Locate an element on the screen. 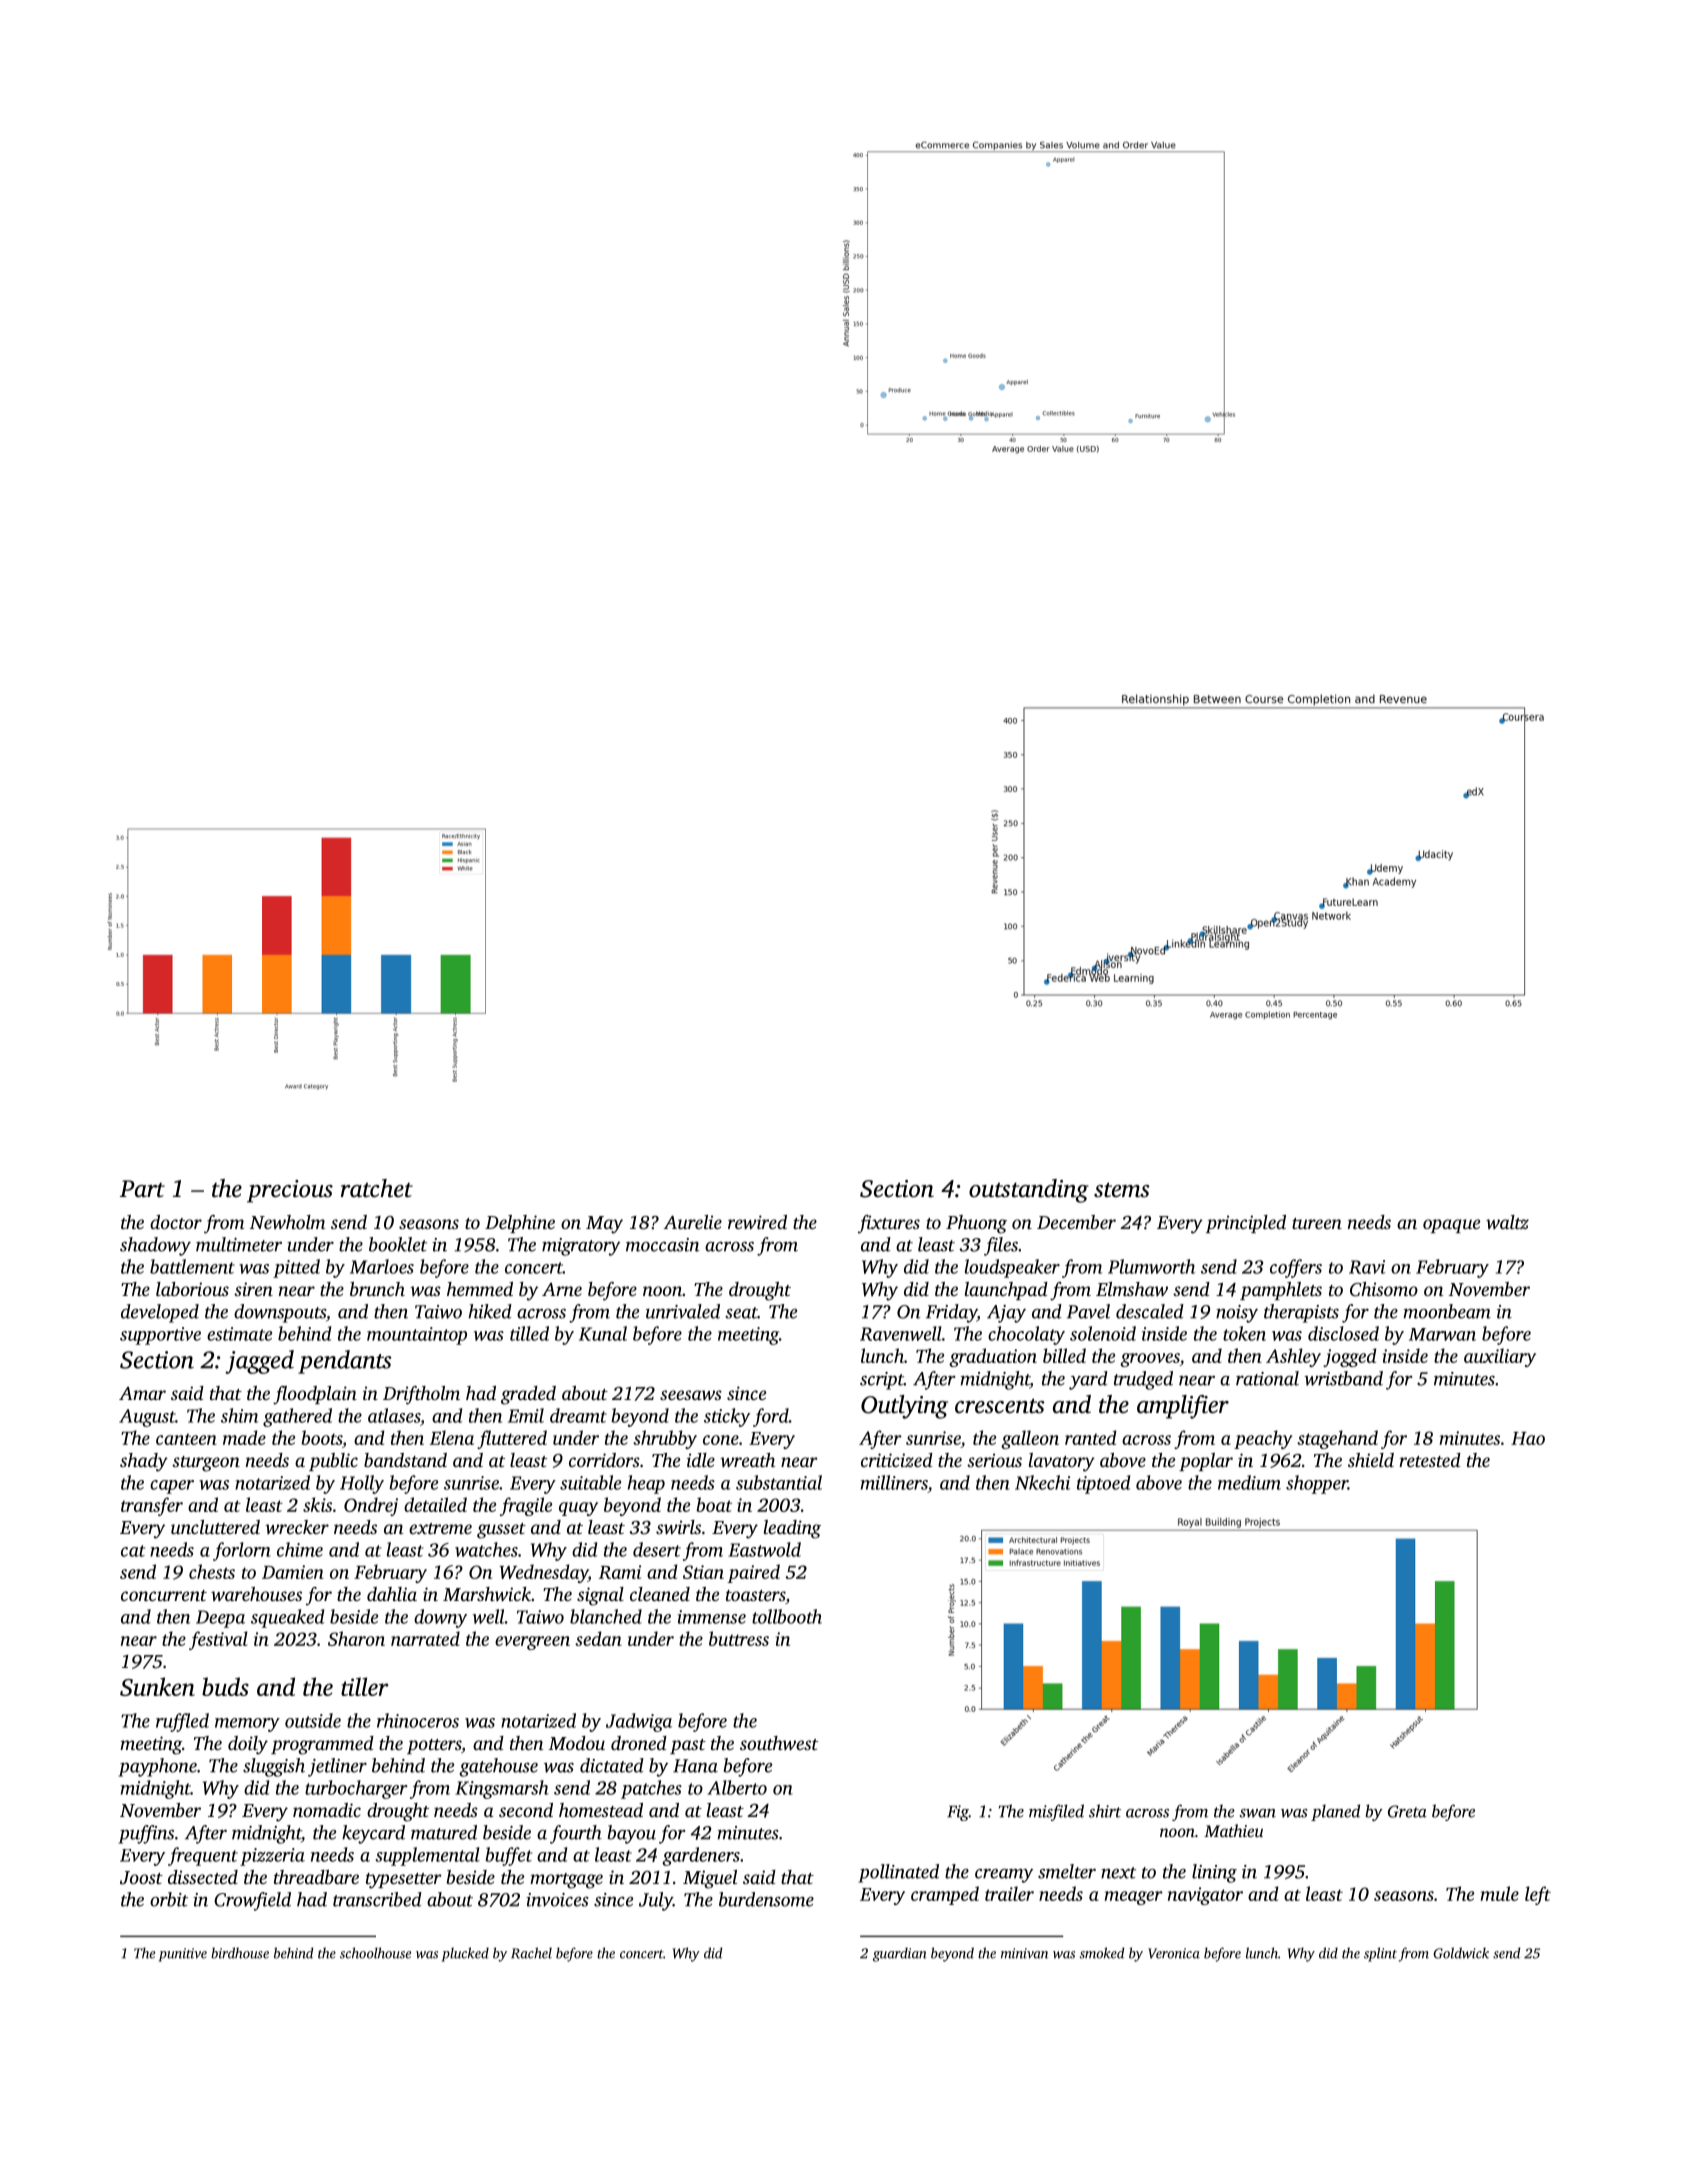  shopper is located at coordinates (1317, 1484).
